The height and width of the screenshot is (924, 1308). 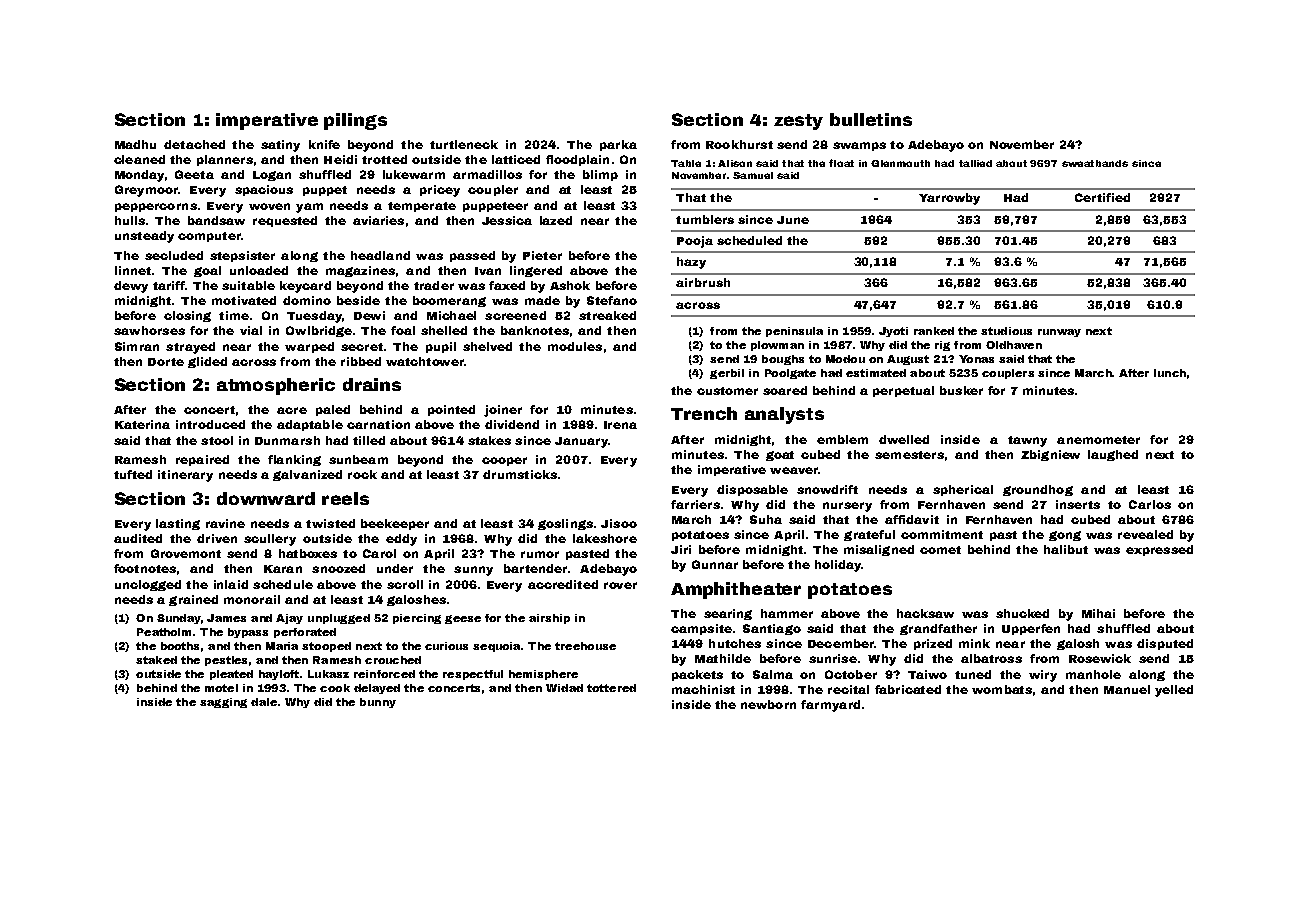 What do you see at coordinates (1159, 550) in the screenshot?
I see `expressed` at bounding box center [1159, 550].
